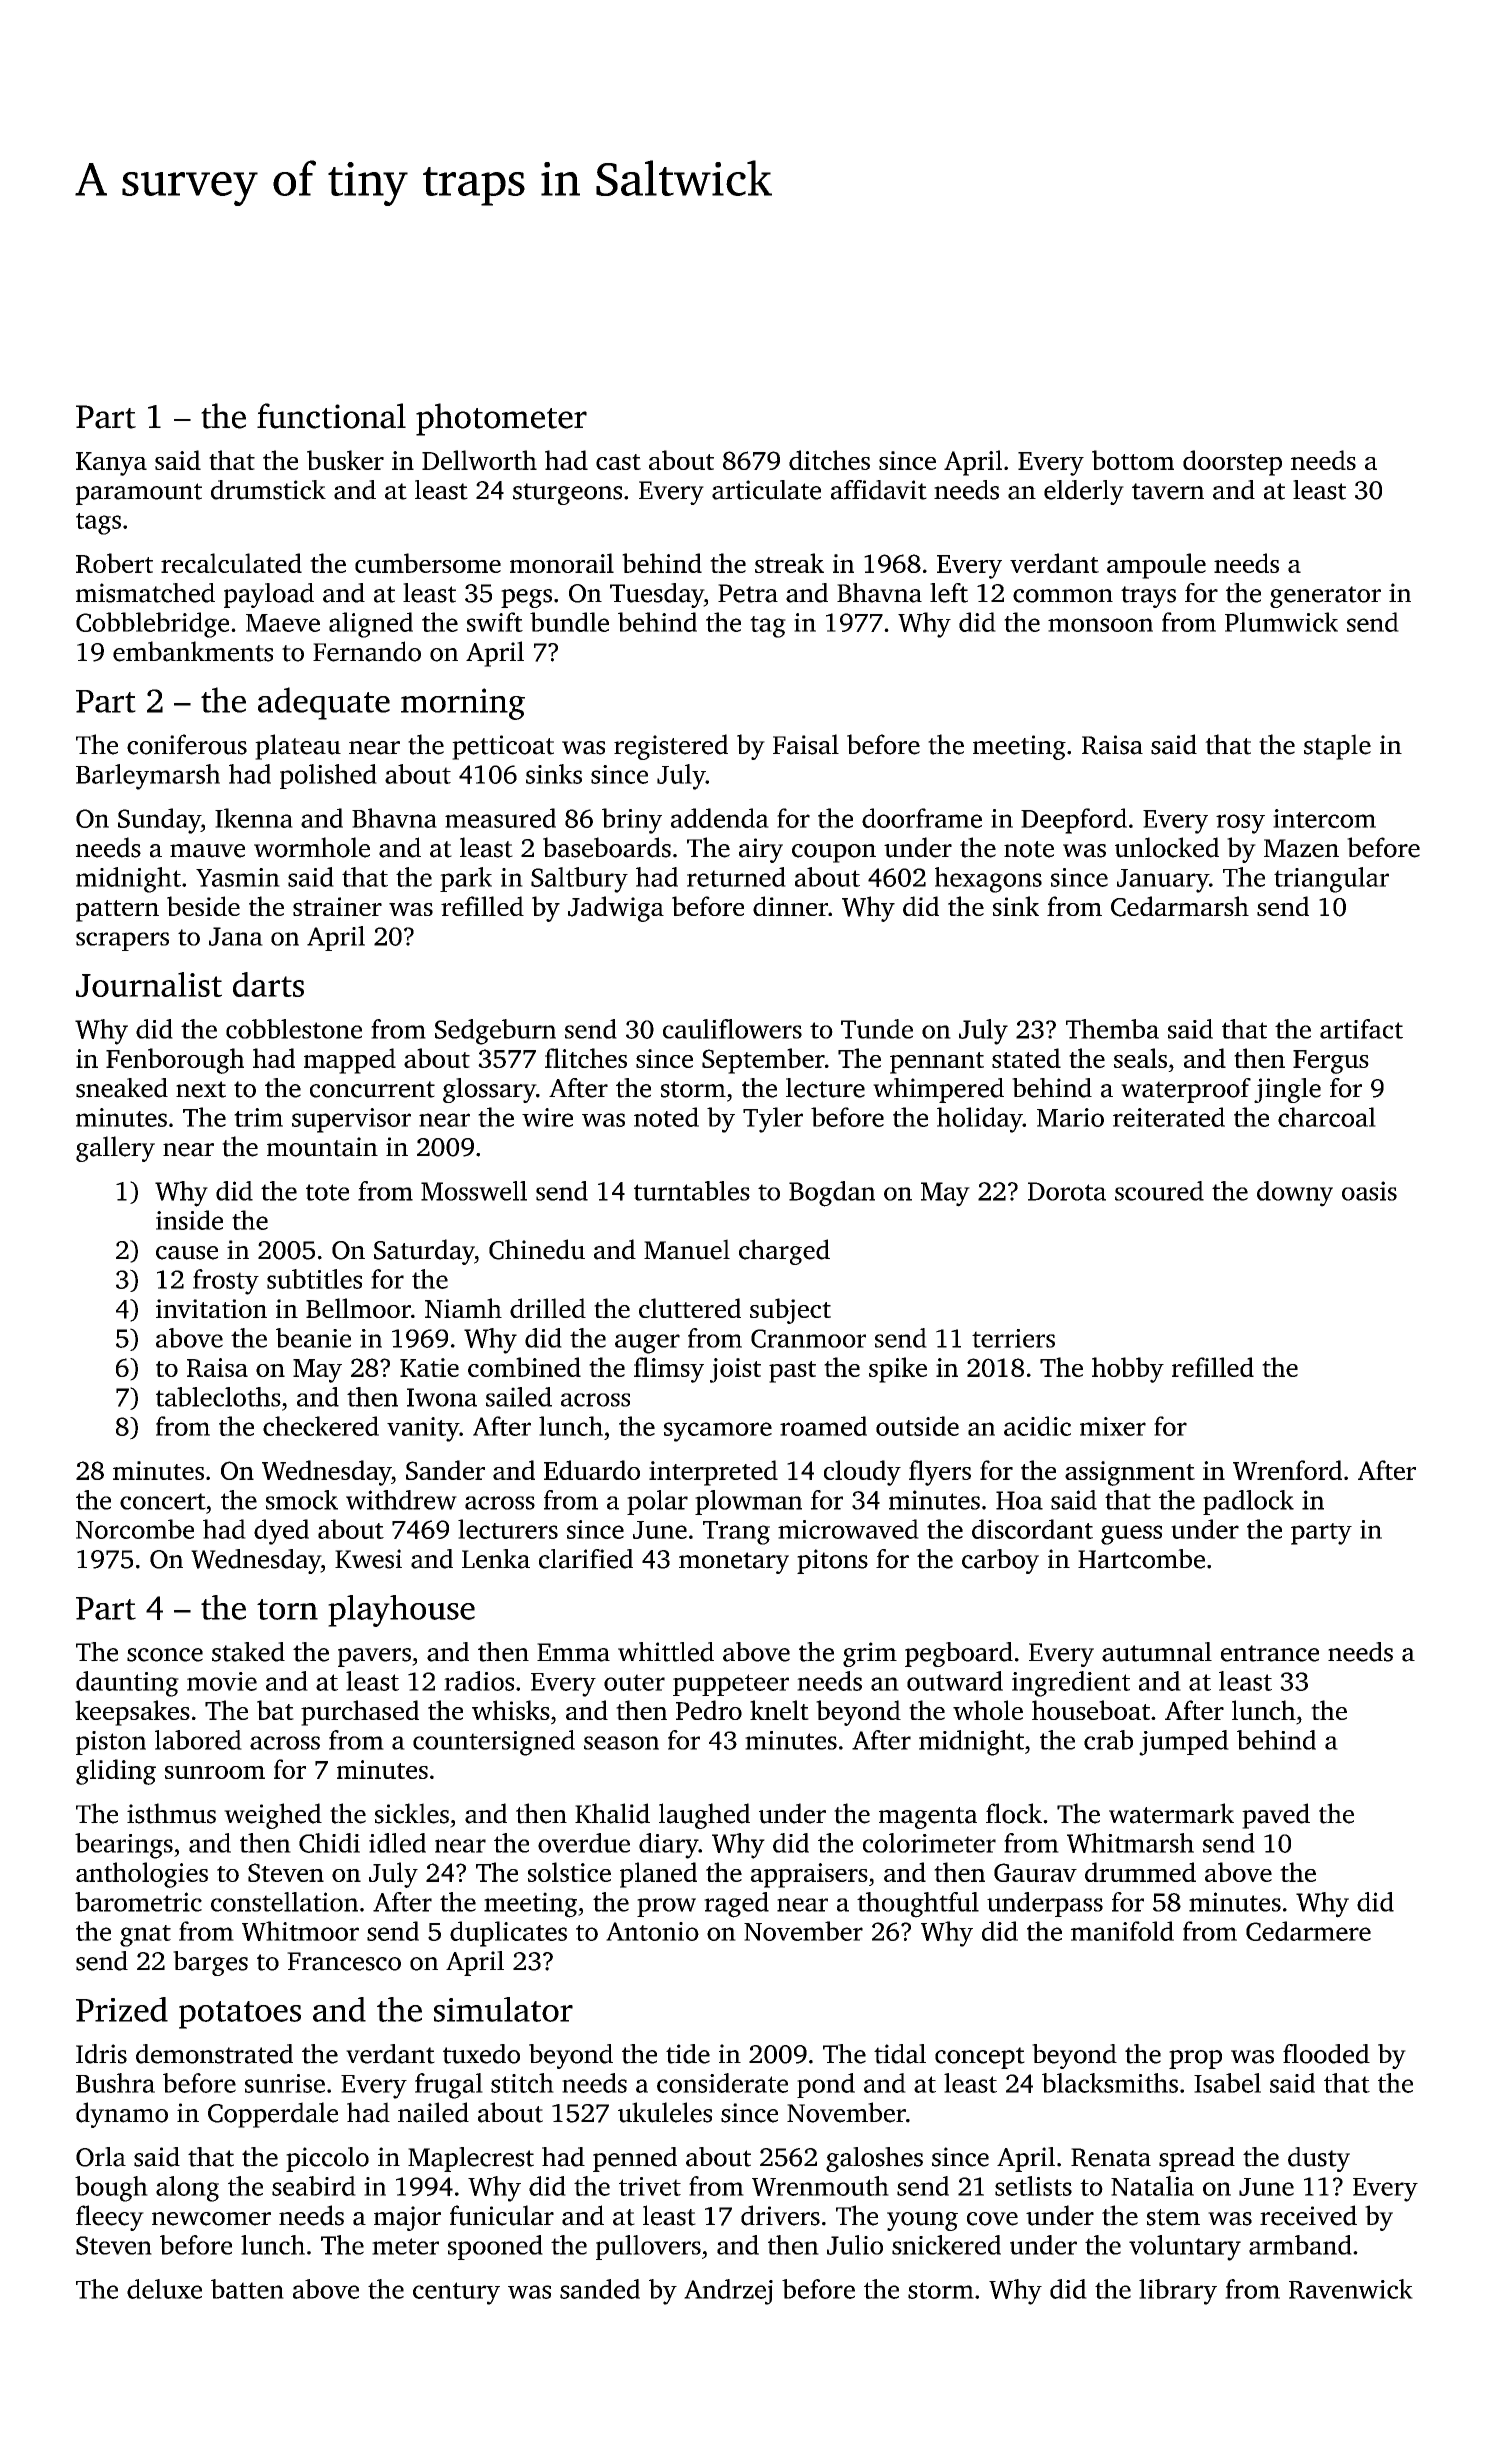  Describe the element at coordinates (1325, 597) in the screenshot. I see `generator` at that location.
